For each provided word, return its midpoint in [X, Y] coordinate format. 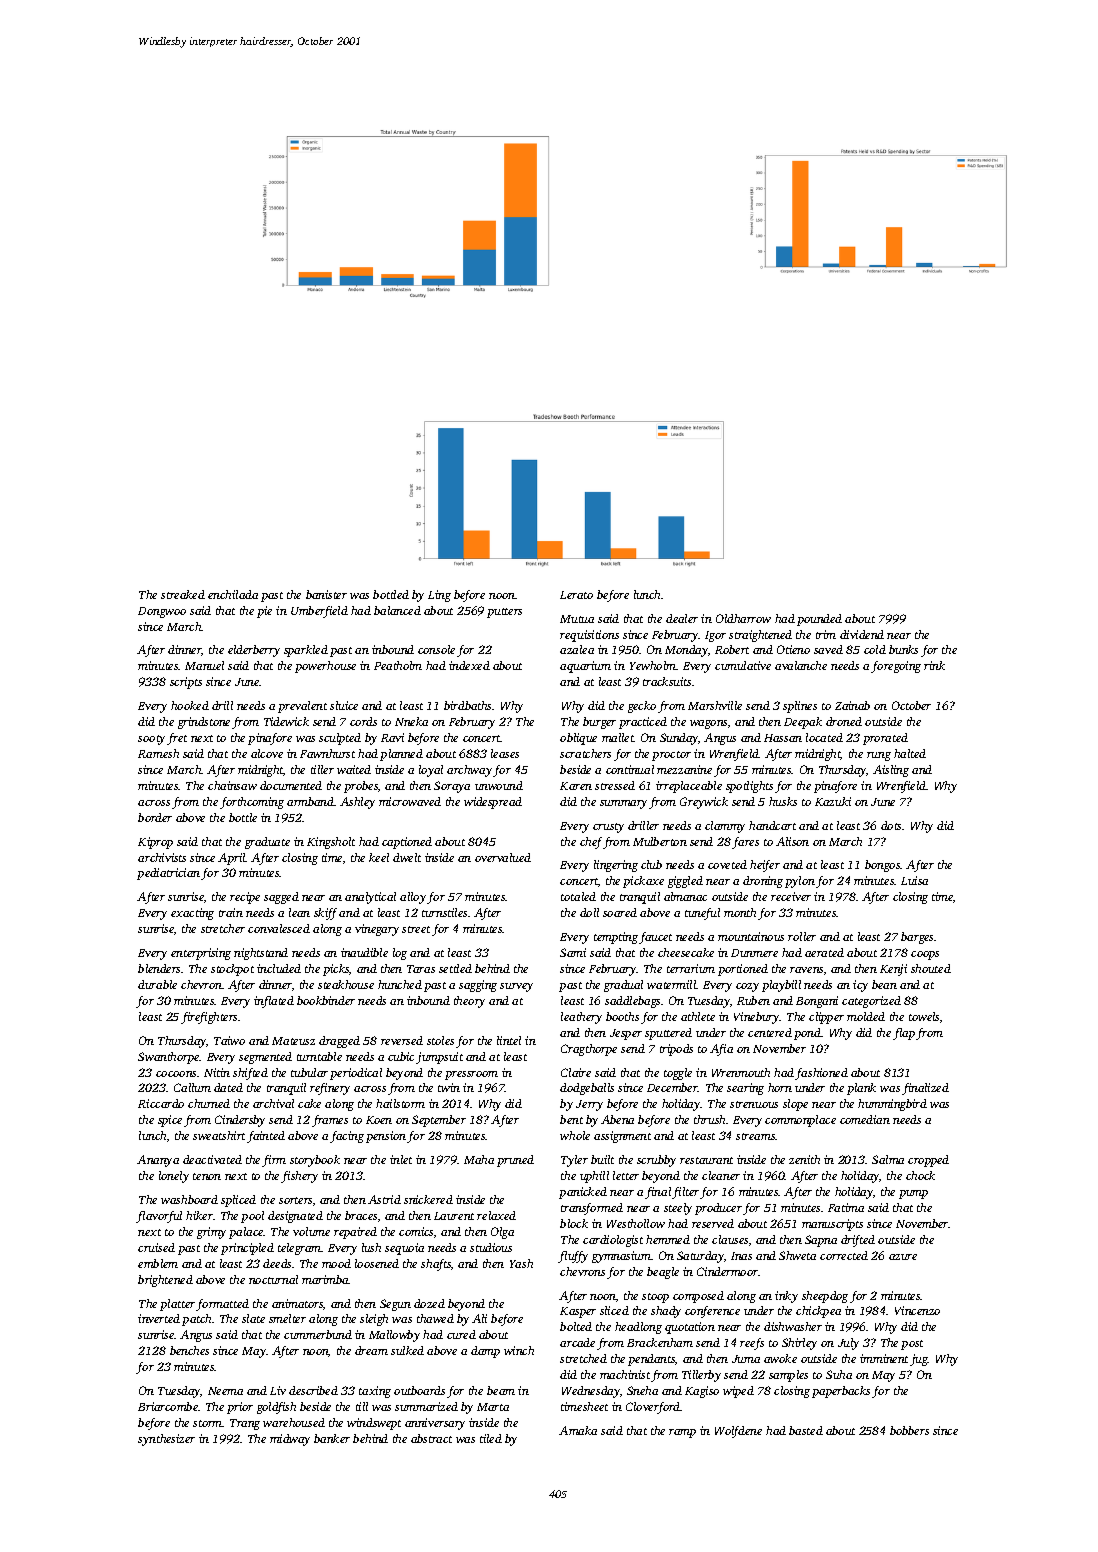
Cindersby [240, 1121]
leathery [581, 1018]
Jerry [589, 1105]
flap [904, 1034]
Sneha [642, 1390]
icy [860, 986]
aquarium [585, 667]
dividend [862, 634]
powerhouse [325, 667]
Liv [278, 1390]
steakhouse [346, 984]
